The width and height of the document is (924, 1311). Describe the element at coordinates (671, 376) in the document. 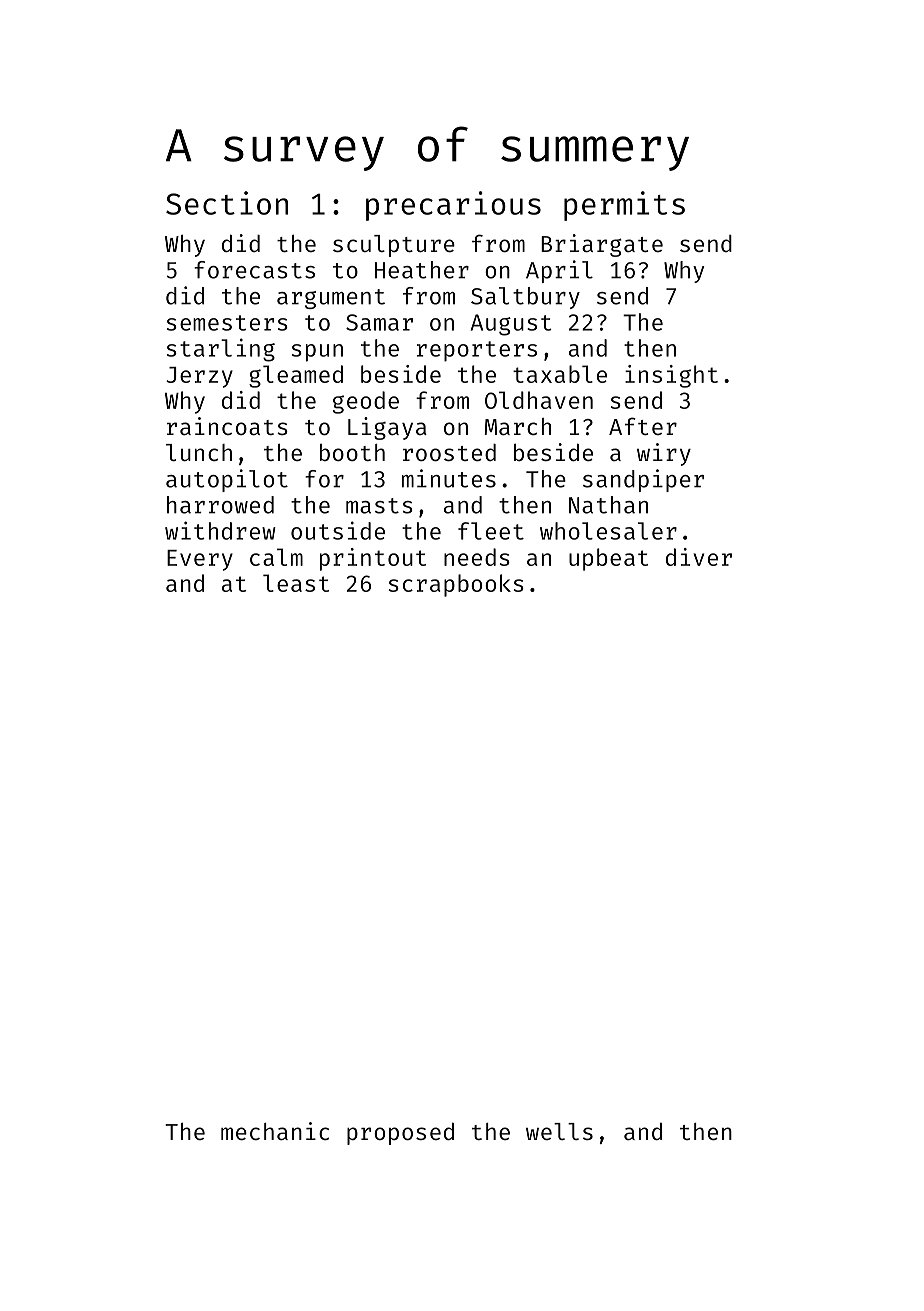

I see `insight` at that location.
